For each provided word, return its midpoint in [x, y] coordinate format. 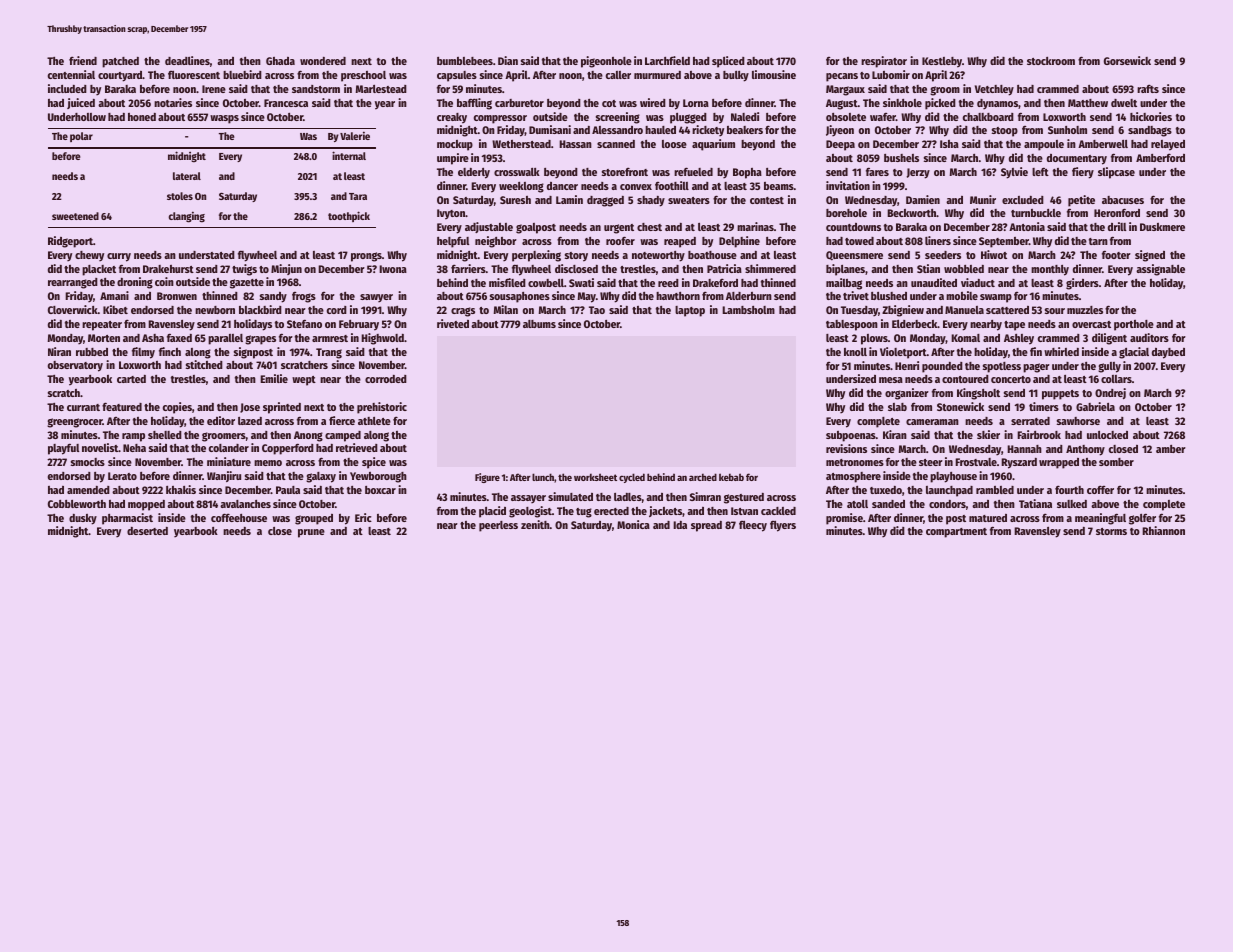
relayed [1168, 145]
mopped [146, 505]
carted [131, 379]
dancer [562, 186]
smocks [88, 462]
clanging [187, 217]
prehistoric [382, 408]
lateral [187, 176]
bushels [901, 158]
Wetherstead [521, 144]
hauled [660, 130]
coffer [1100, 489]
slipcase [1116, 173]
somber [1116, 462]
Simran [705, 496]
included [67, 88]
